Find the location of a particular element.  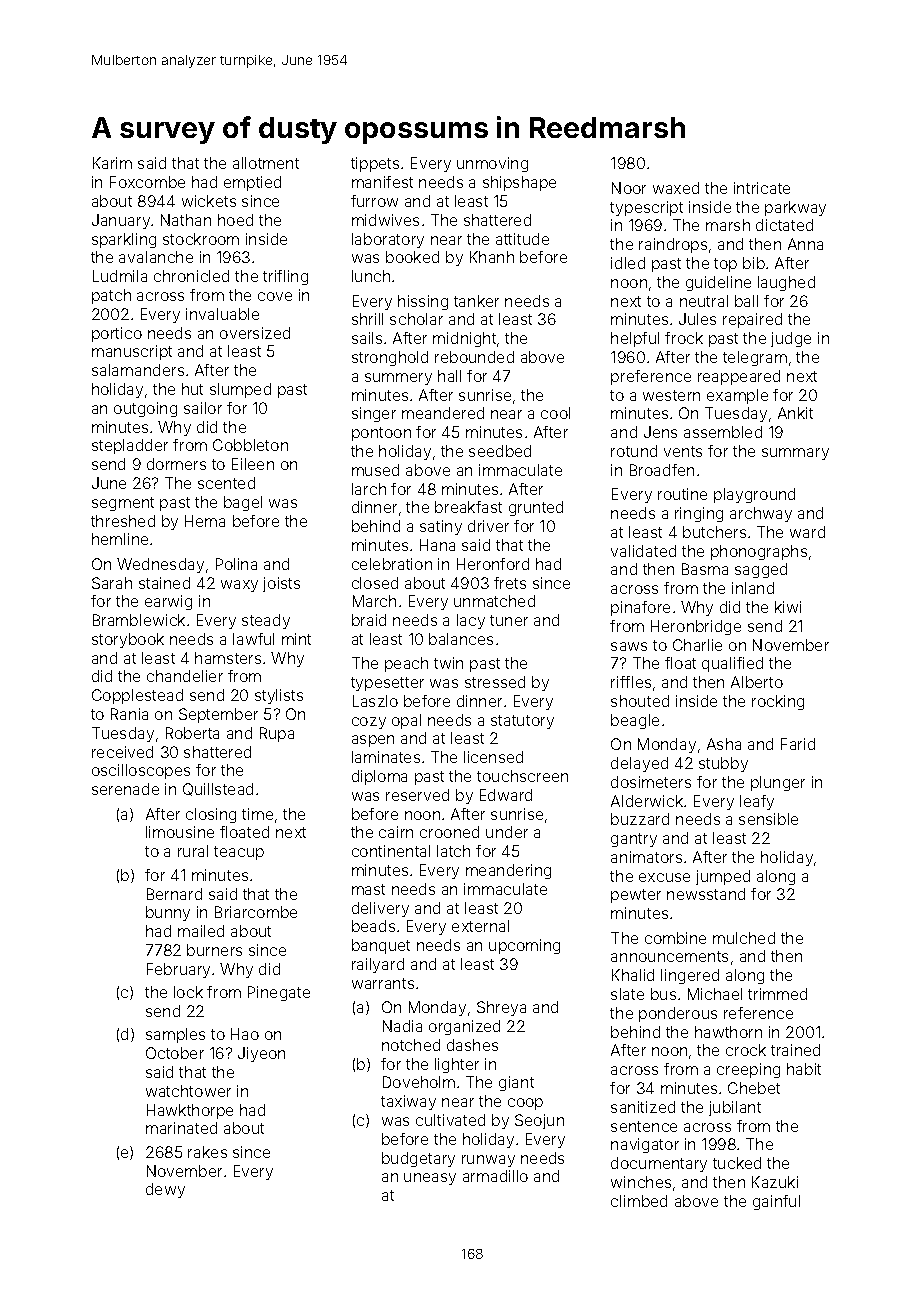

allotment is located at coordinates (266, 163).
